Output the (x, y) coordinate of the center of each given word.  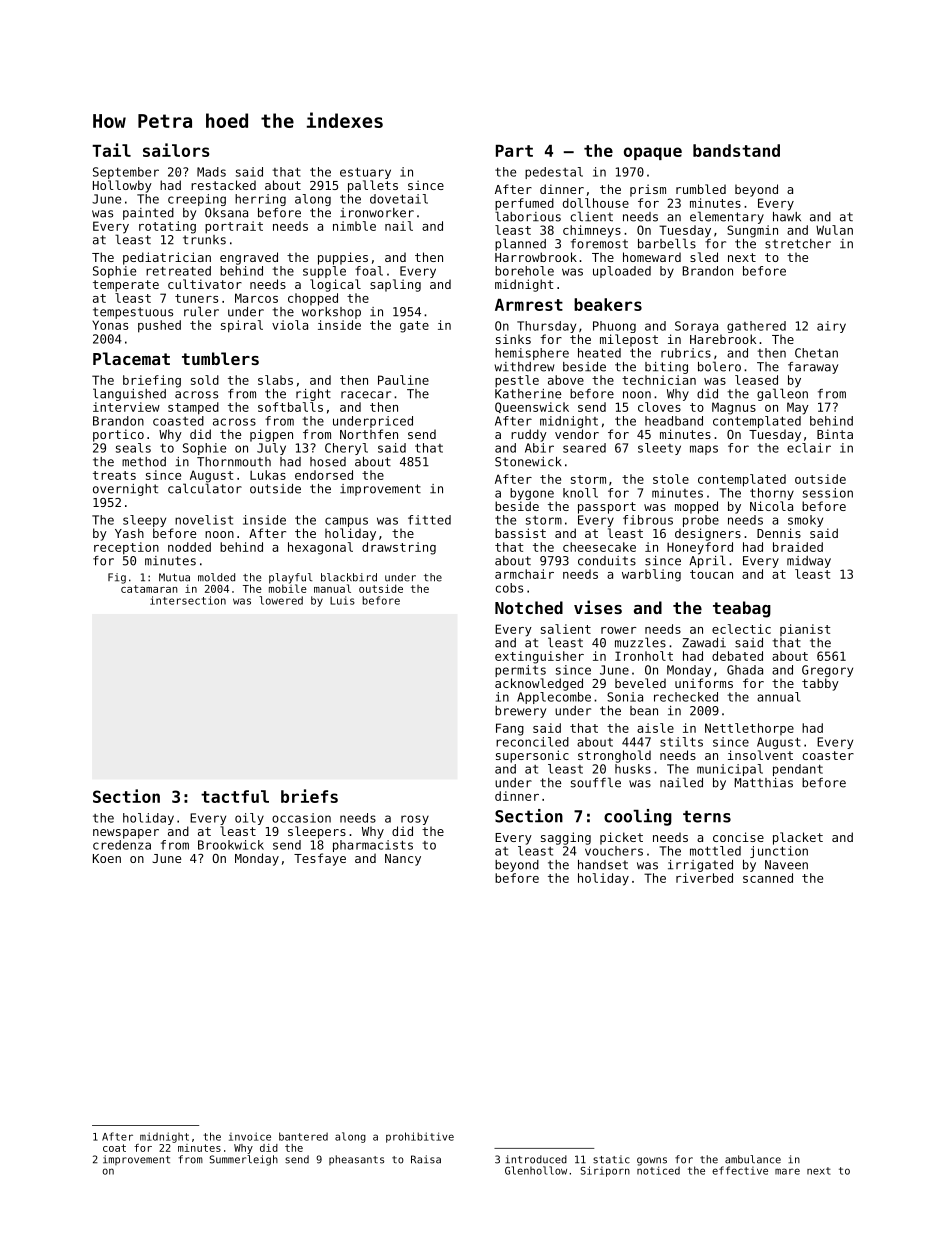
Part (514, 151)
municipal (730, 770)
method (144, 462)
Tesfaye (320, 859)
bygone (532, 494)
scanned (768, 878)
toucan (711, 574)
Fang (510, 729)
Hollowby (122, 186)
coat (114, 1148)
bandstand (736, 150)
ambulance (753, 1159)
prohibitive (420, 1137)
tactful (235, 796)
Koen (107, 858)
